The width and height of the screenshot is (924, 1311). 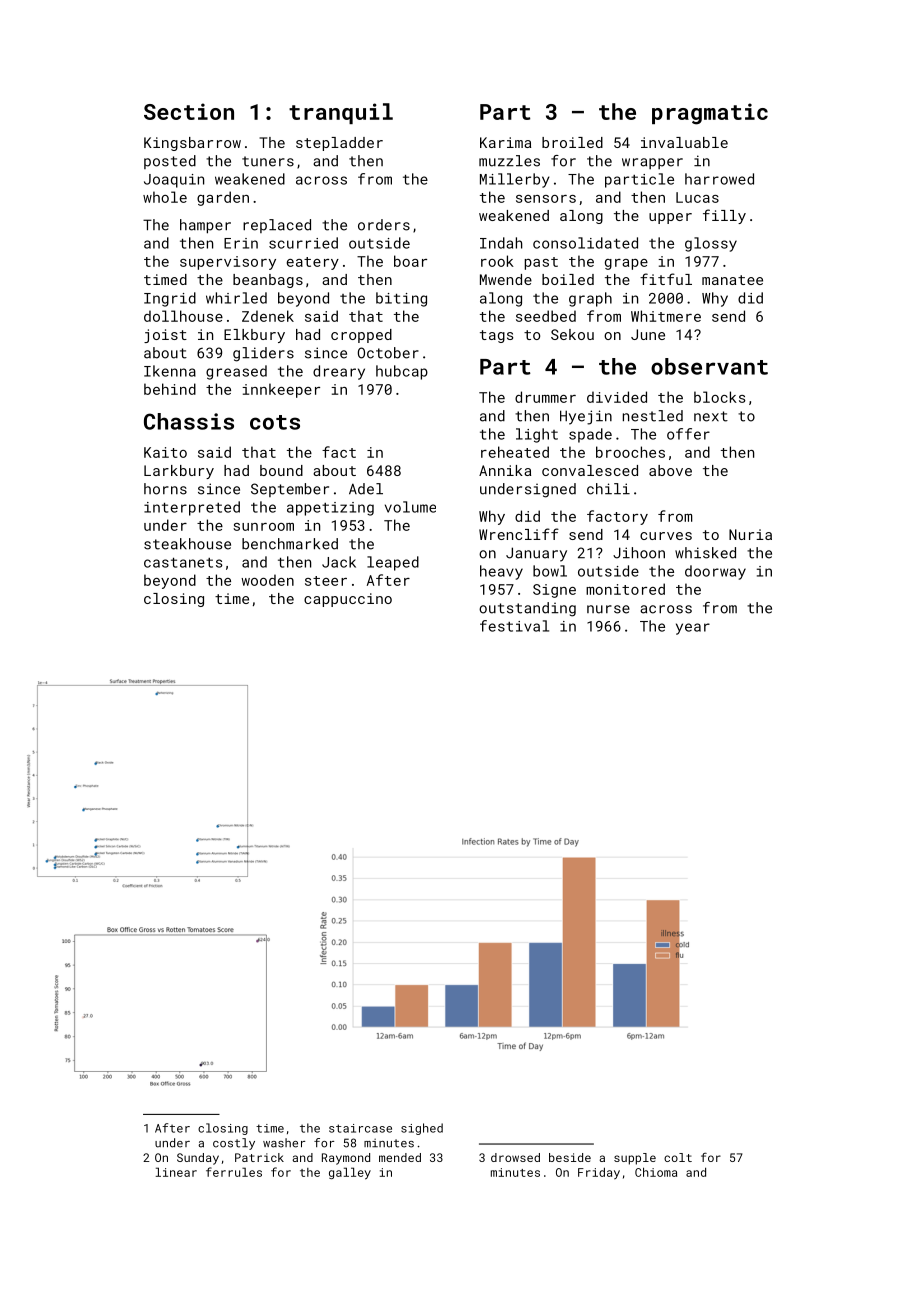 I want to click on ferrules, so click(x=234, y=1172).
